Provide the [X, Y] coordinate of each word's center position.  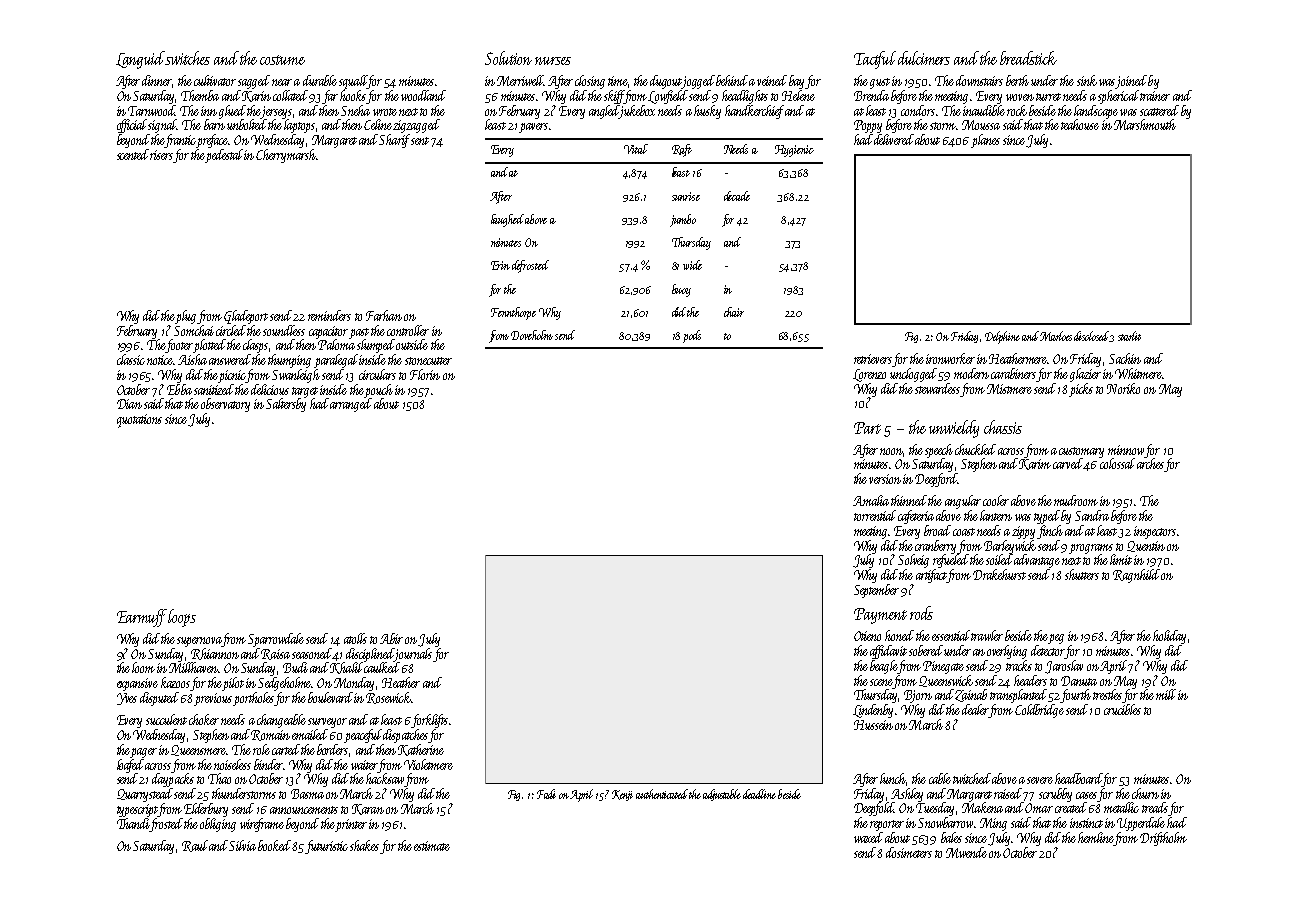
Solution [508, 58]
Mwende [966, 852]
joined [1131, 82]
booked [274, 845]
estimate [432, 846]
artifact [931, 576]
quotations [139, 421]
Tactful [875, 60]
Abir [391, 638]
